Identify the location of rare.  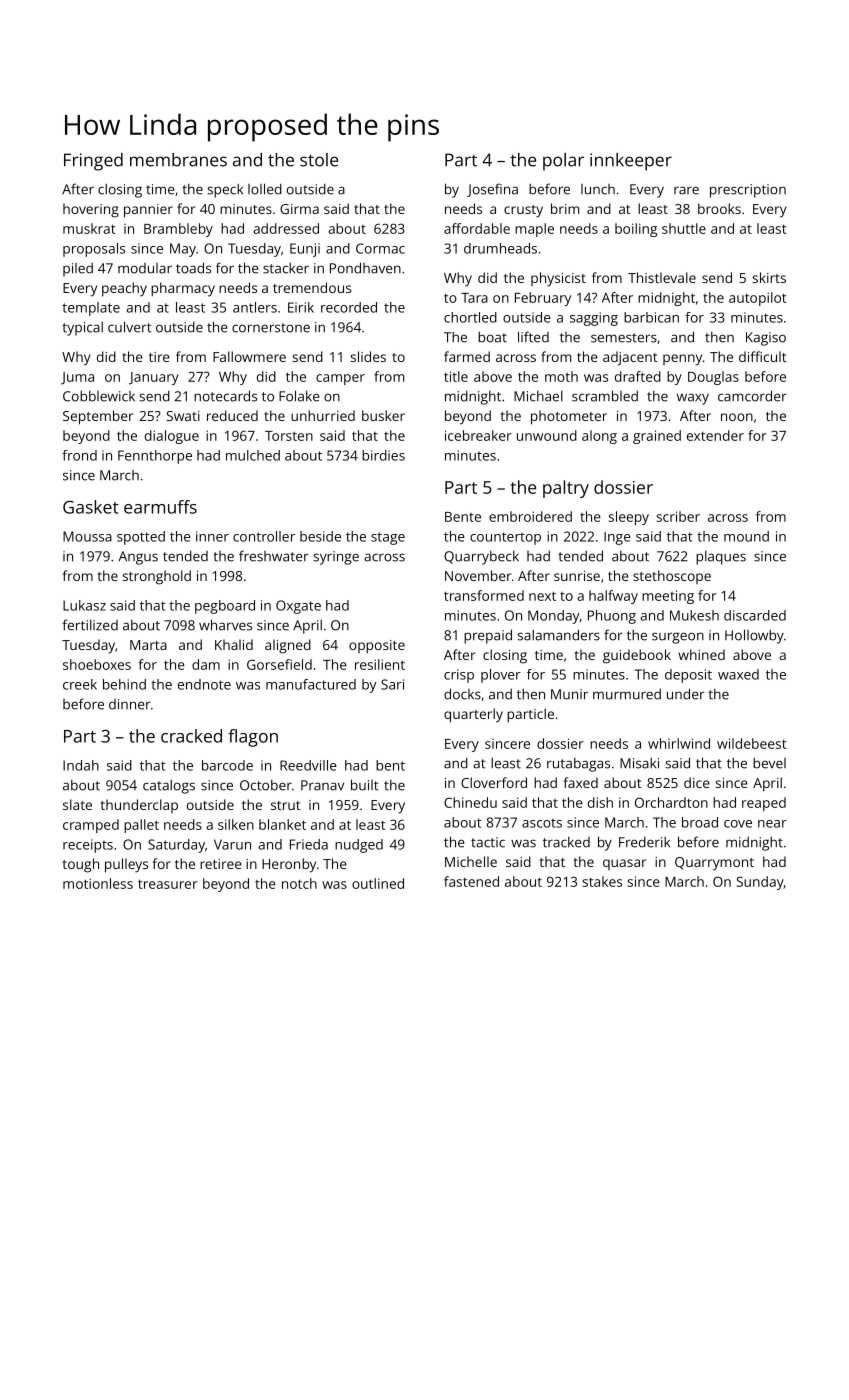
(686, 190).
